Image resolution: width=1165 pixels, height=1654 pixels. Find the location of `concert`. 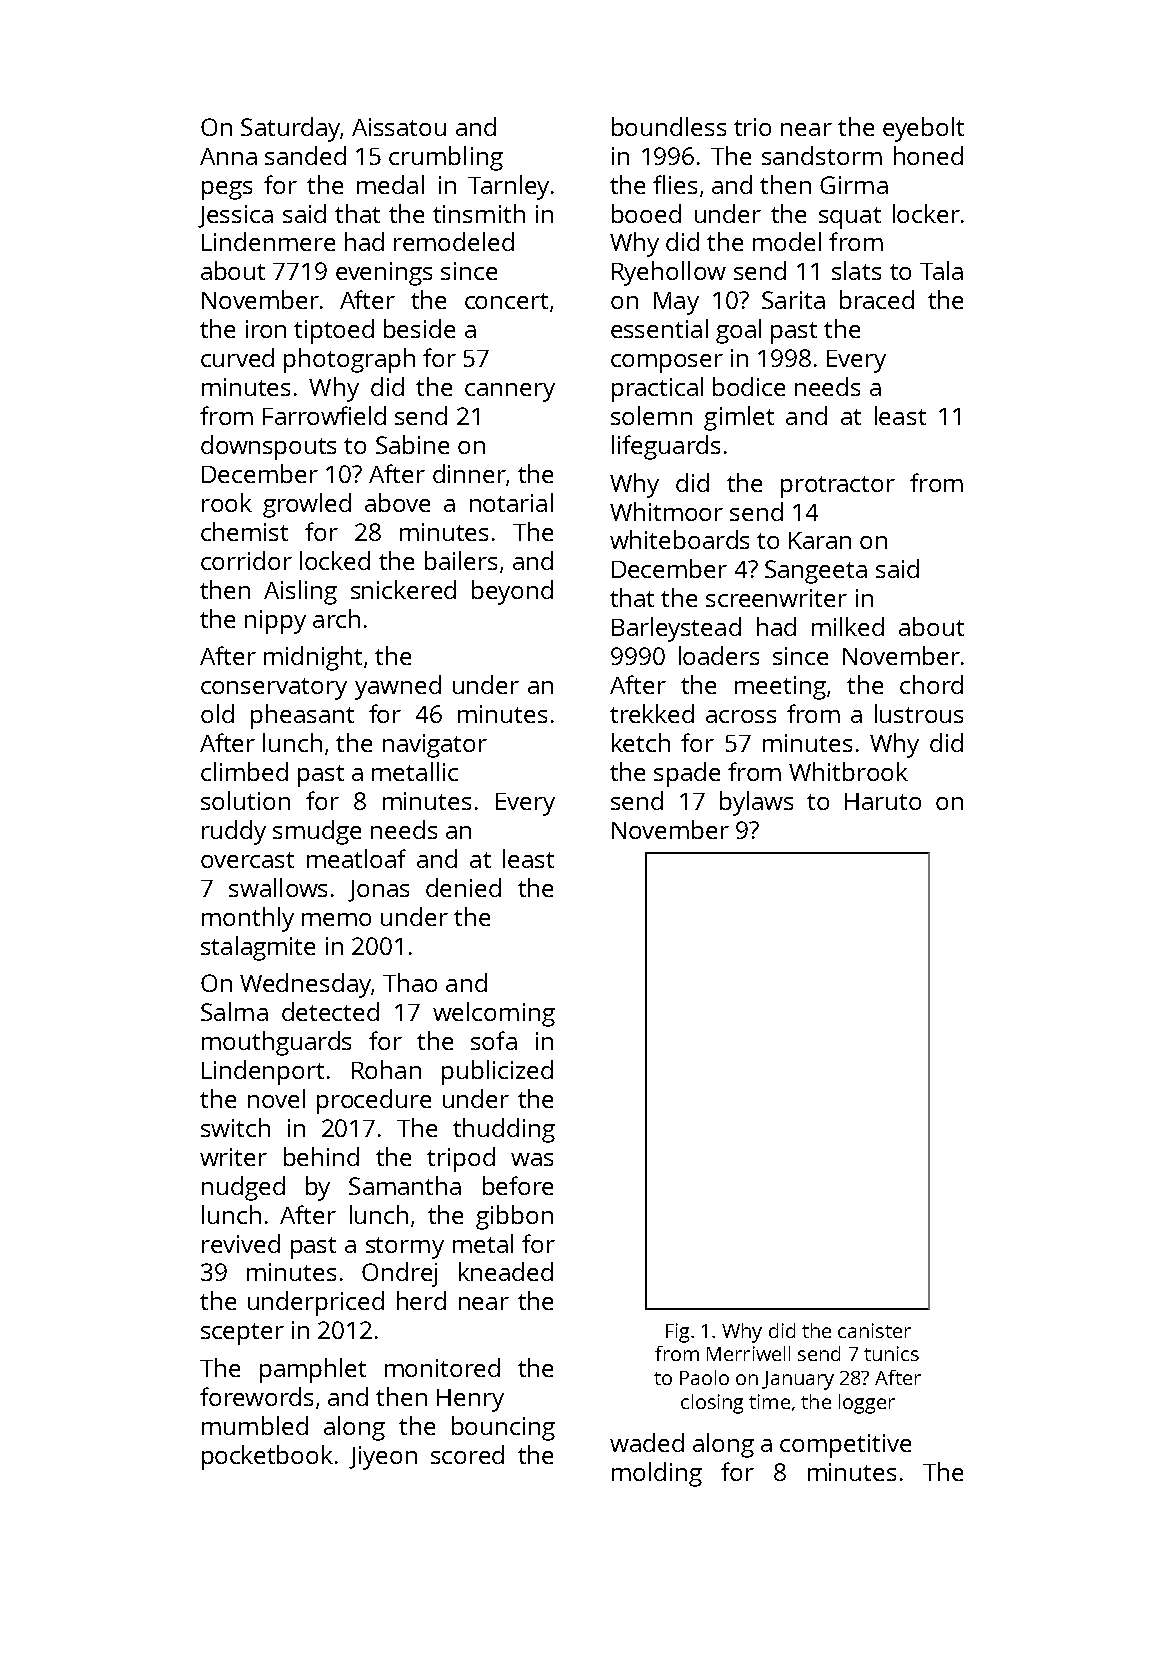

concert is located at coordinates (506, 301).
